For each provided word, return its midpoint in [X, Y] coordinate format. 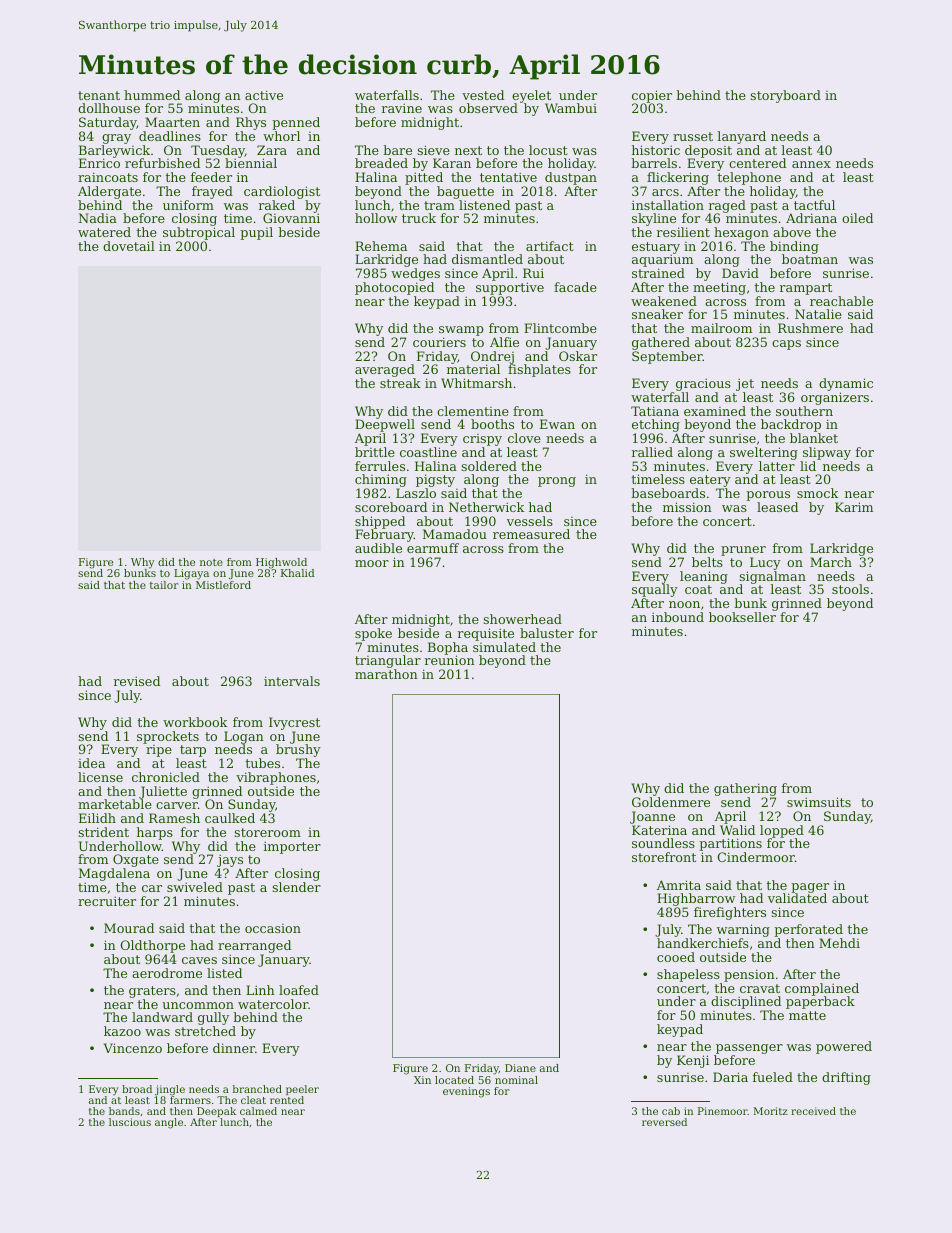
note [211, 562]
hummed [152, 95]
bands [124, 1111]
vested [483, 95]
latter [777, 466]
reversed [664, 1122]
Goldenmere [671, 802]
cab [671, 1111]
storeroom [267, 832]
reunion [450, 660]
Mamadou [455, 534]
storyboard [785, 96]
